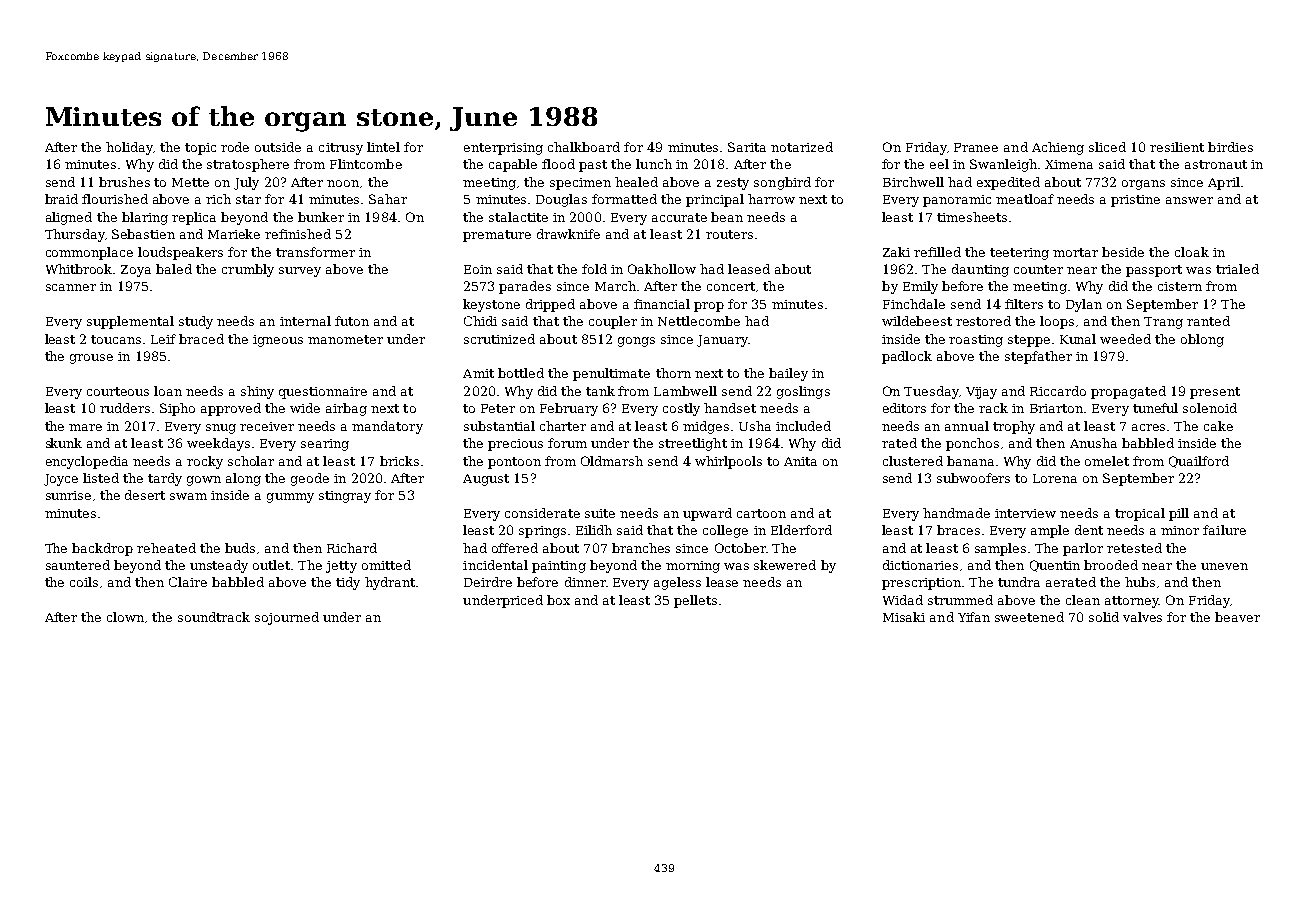 The height and width of the screenshot is (924, 1308). I want to click on sojourned, so click(287, 618).
